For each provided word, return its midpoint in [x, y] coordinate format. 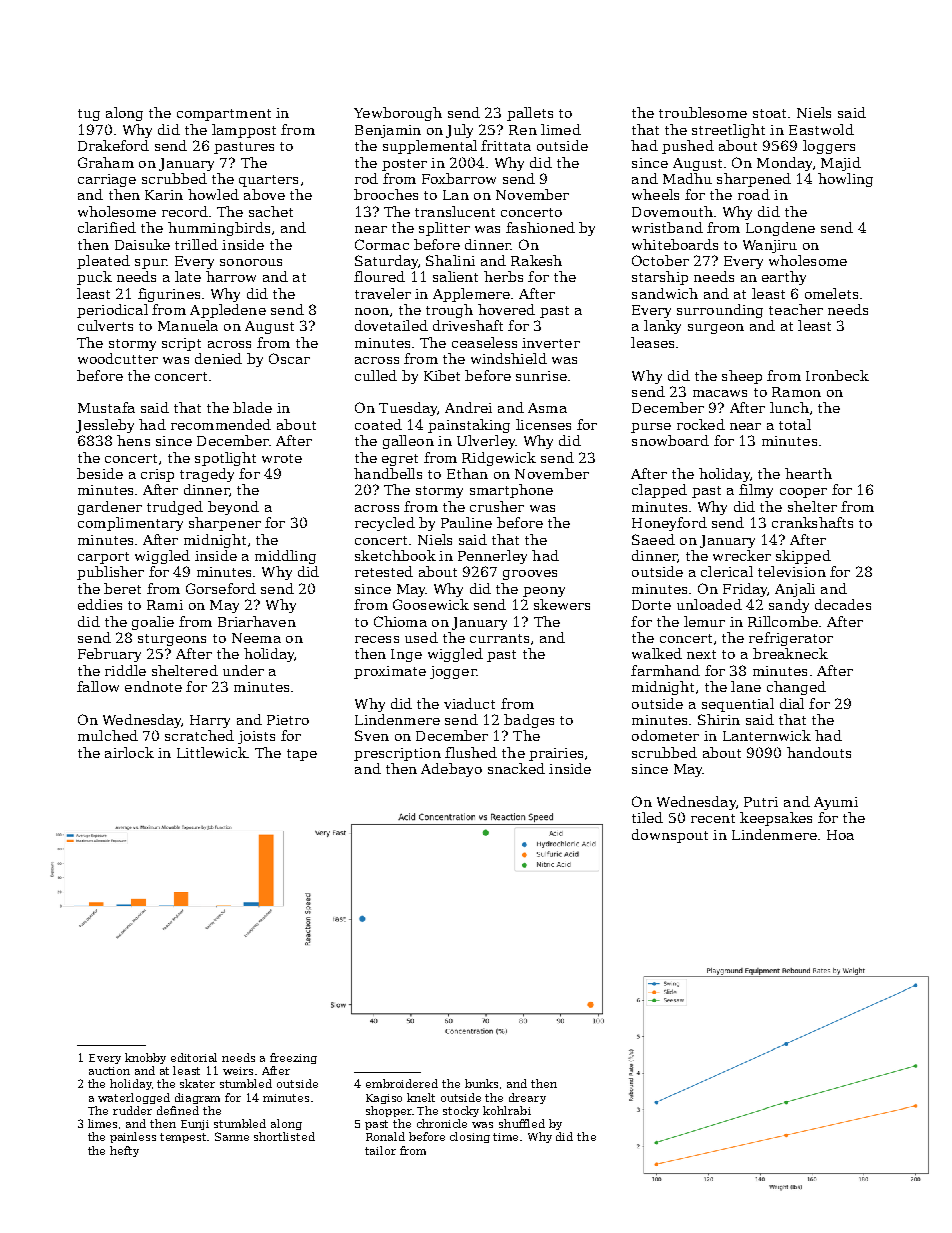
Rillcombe [783, 621]
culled [376, 375]
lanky [662, 327]
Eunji [195, 1125]
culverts [105, 325]
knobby [145, 1058]
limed [561, 129]
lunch [789, 407]
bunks [481, 1083]
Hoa [840, 835]
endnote [153, 686]
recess [377, 639]
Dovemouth [672, 211]
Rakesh [536, 260]
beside [100, 473]
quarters [268, 181]
